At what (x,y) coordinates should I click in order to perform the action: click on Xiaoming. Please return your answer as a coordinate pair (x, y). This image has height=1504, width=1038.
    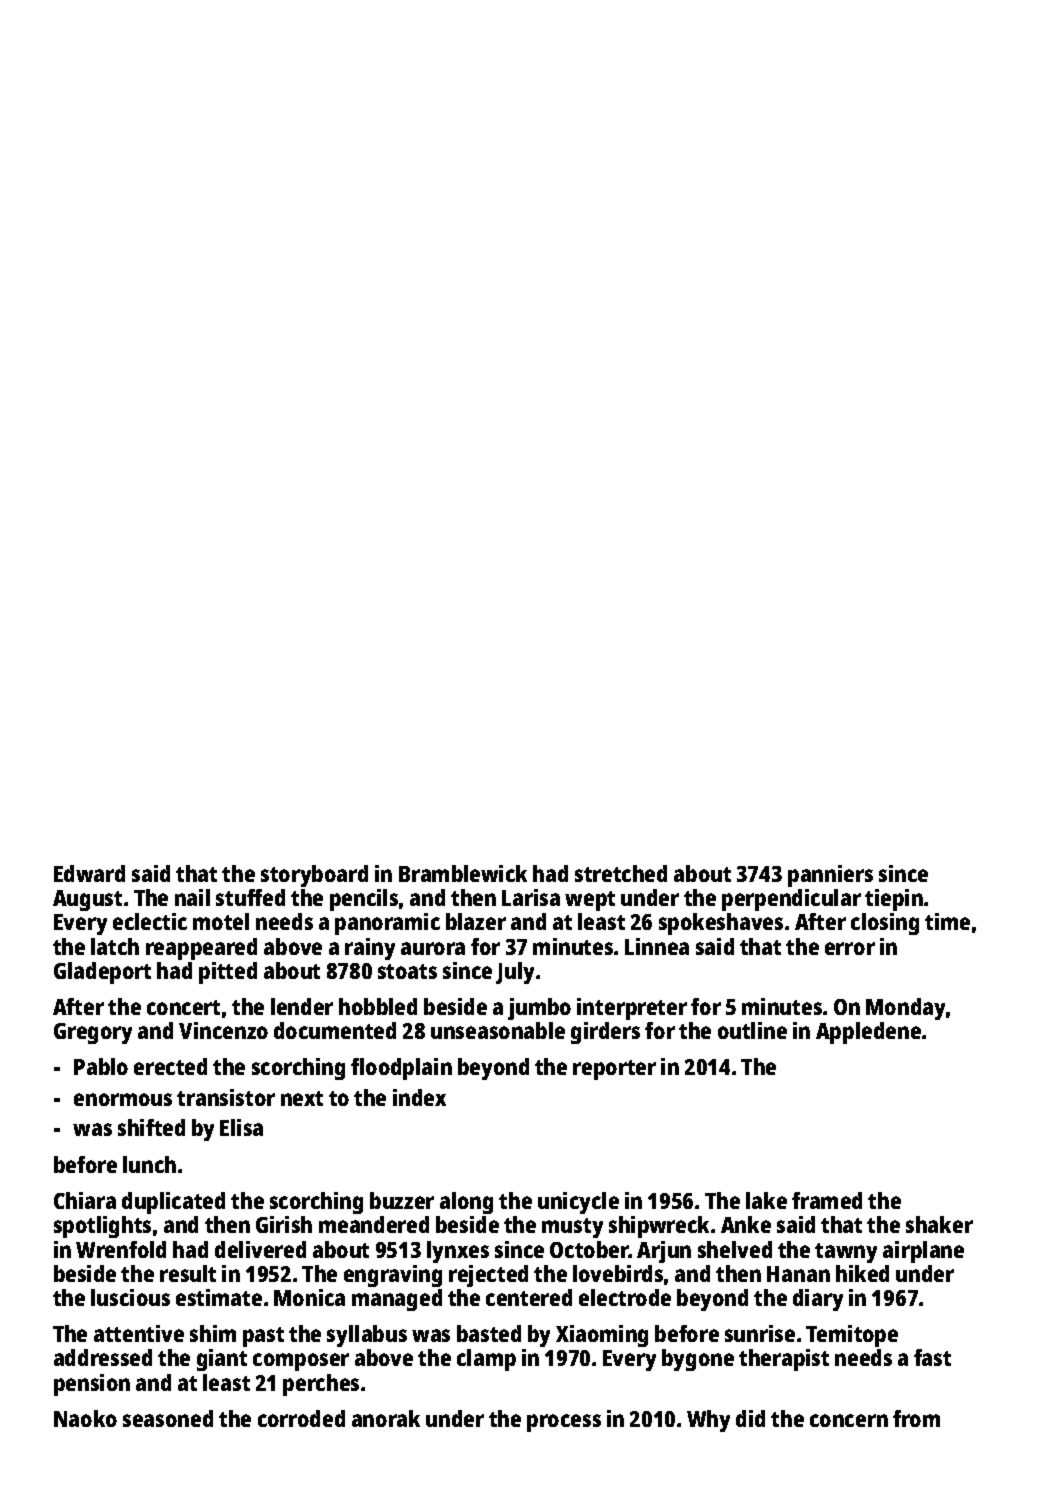
    Looking at the image, I should click on (602, 1336).
